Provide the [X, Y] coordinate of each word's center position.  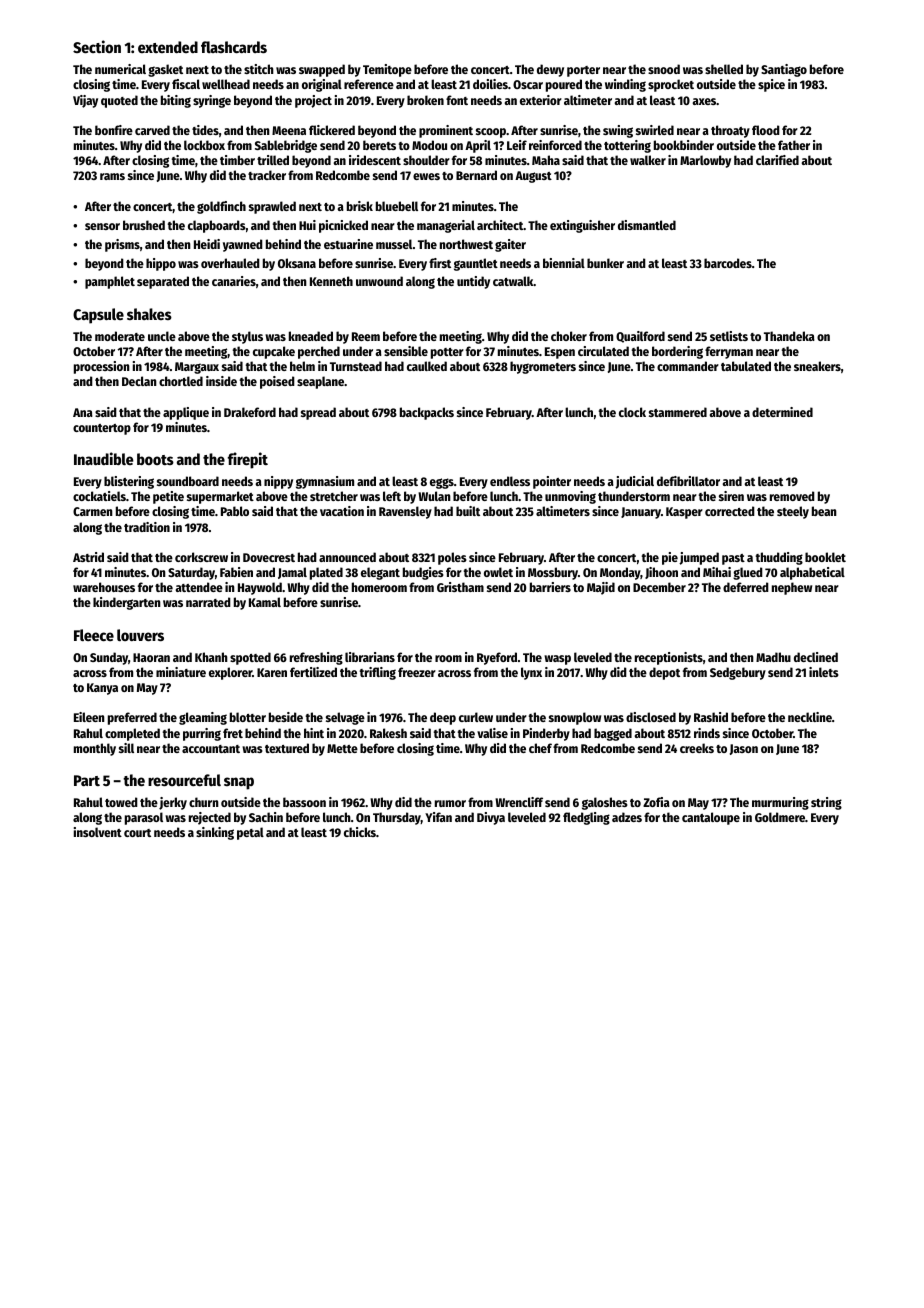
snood [664, 69]
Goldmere [780, 817]
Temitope [387, 70]
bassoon [304, 802]
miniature [181, 672]
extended [168, 47]
